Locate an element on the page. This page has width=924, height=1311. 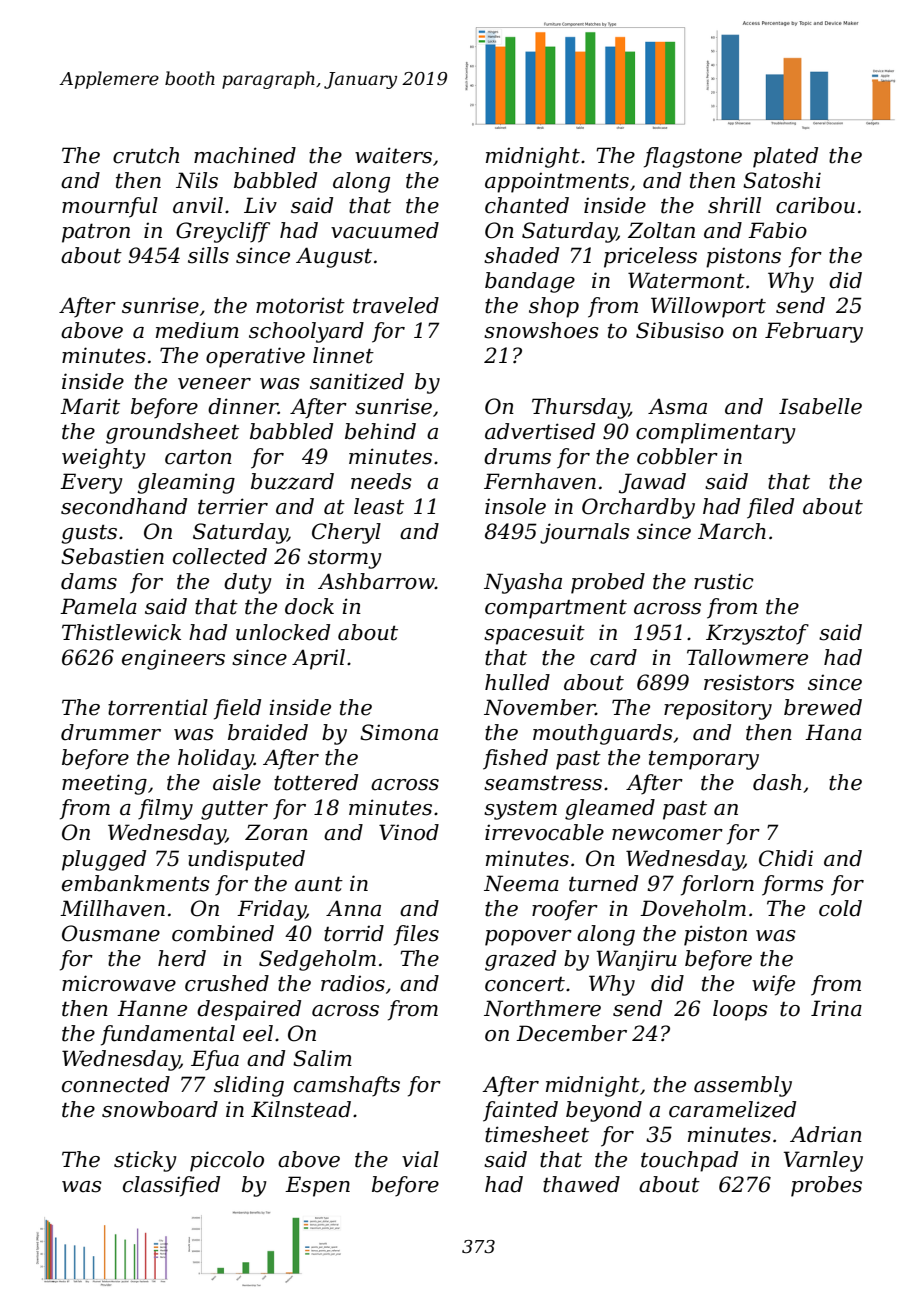
behind is located at coordinates (380, 431).
